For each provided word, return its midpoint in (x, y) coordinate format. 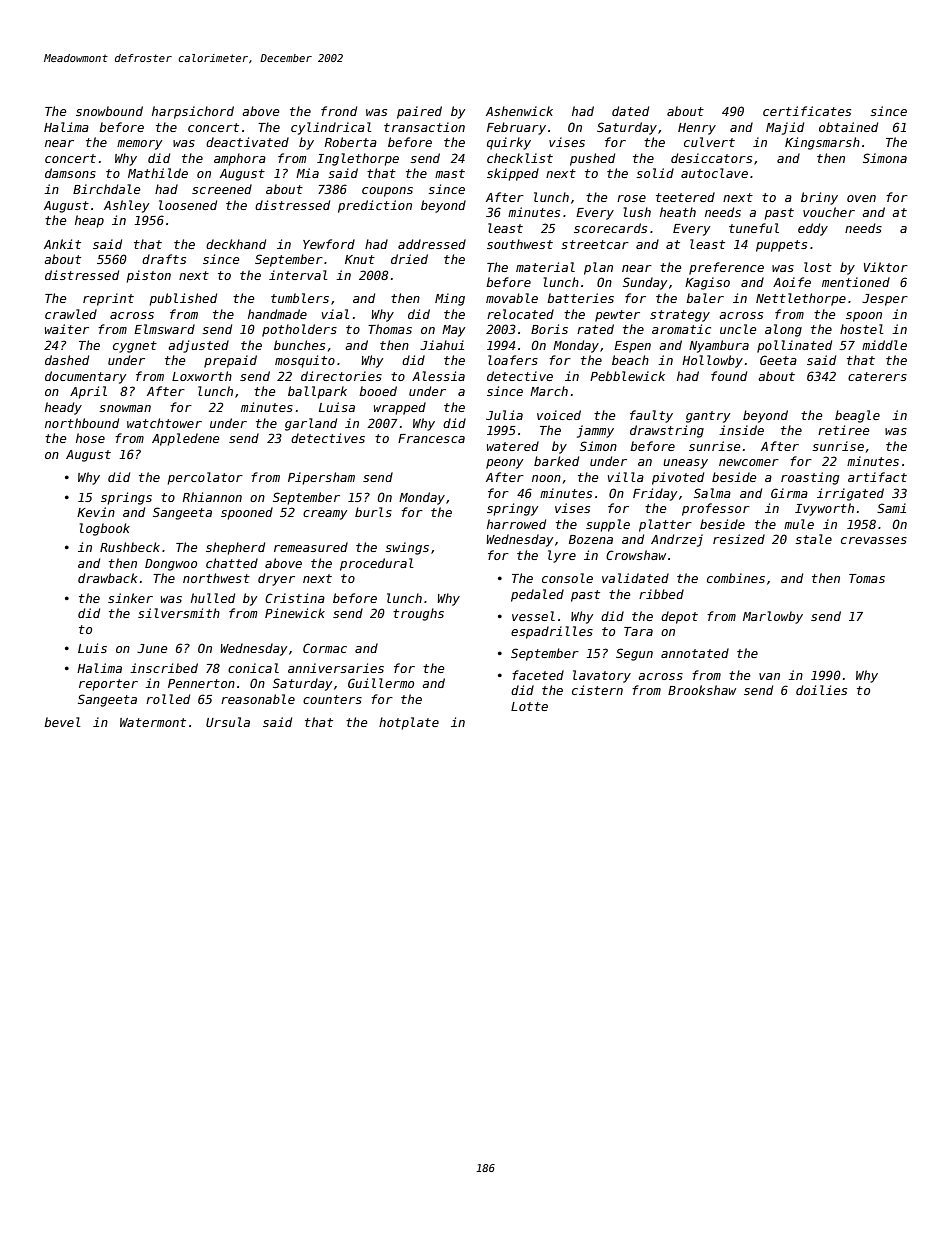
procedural (377, 564)
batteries (580, 298)
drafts (164, 259)
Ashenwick (519, 111)
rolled (168, 699)
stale (813, 539)
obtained (848, 127)
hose (90, 438)
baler (705, 298)
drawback (107, 578)
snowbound (109, 111)
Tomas (867, 578)
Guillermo (381, 683)
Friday (655, 494)
